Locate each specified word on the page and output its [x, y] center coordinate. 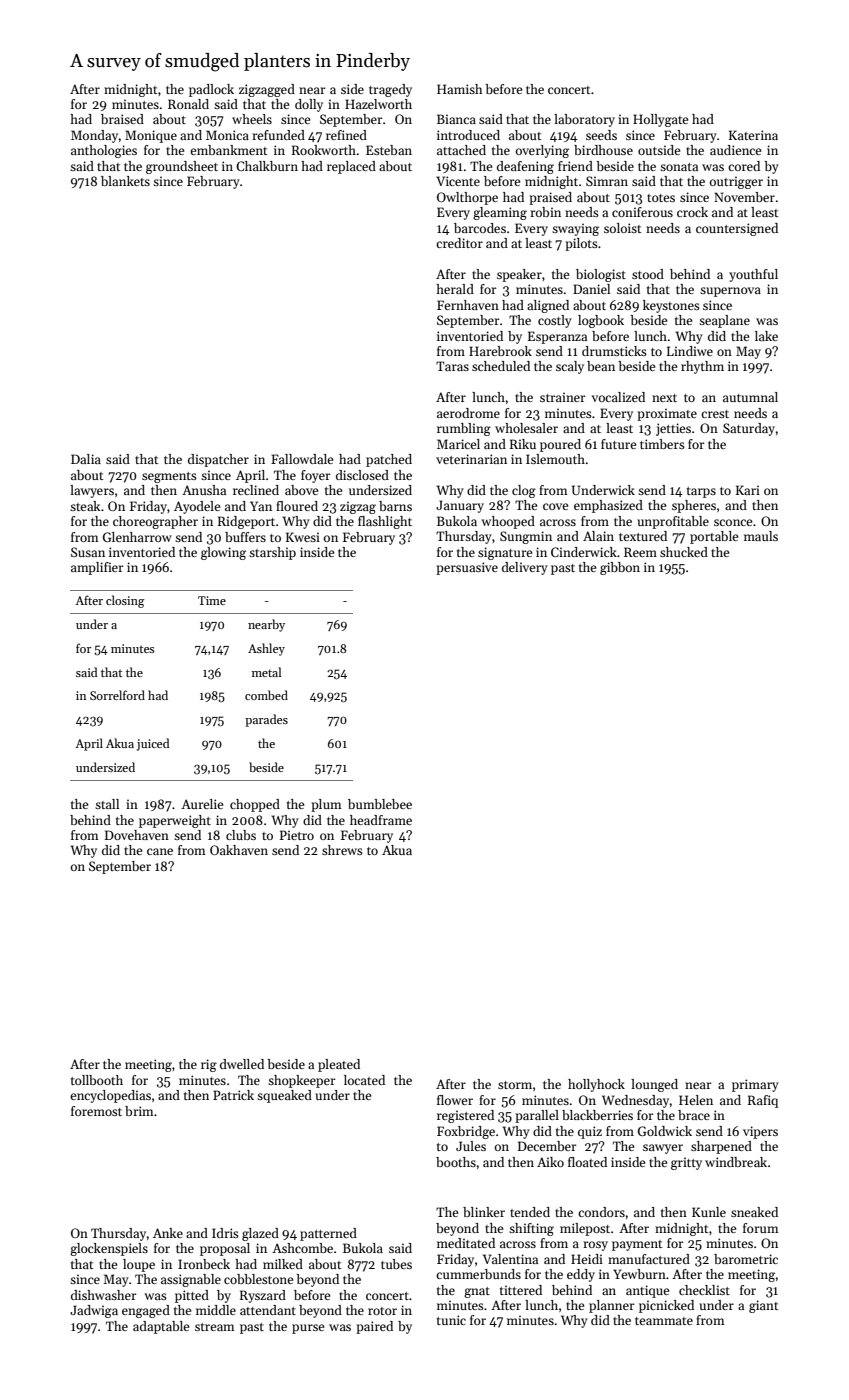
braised [122, 119]
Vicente [458, 181]
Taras [452, 366]
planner [612, 1306]
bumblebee [380, 804]
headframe [381, 820]
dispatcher [218, 460]
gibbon [620, 568]
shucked [684, 552]
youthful [753, 275]
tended [530, 1212]
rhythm [702, 367]
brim [139, 1111]
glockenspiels [109, 1249]
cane [160, 851]
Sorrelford [117, 695]
